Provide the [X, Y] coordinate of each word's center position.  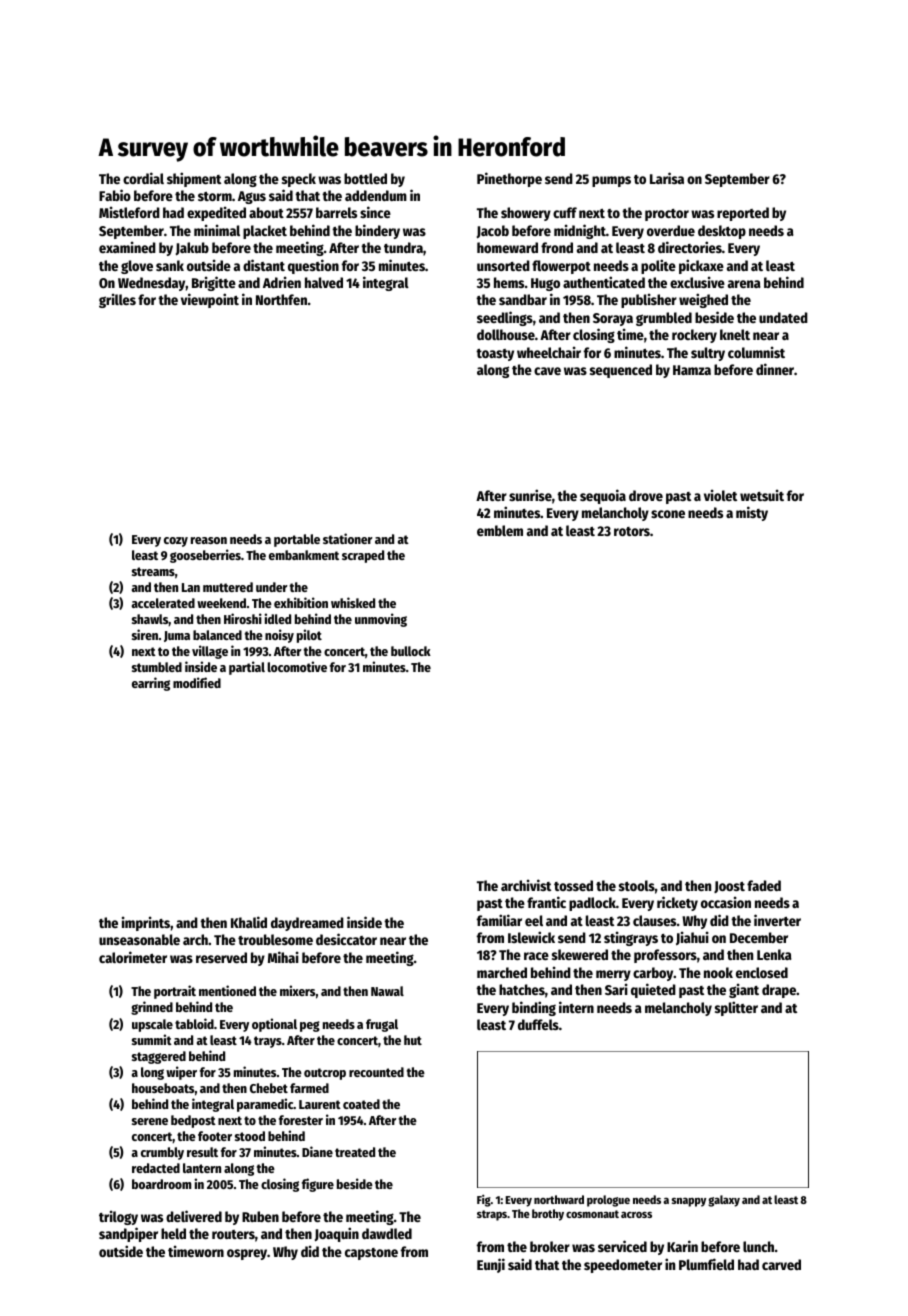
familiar [499, 920]
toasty [495, 355]
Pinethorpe [509, 179]
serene [150, 1121]
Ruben [260, 1216]
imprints [146, 923]
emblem [500, 530]
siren [145, 634]
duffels [538, 1024]
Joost [729, 887]
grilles [117, 300]
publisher [649, 300]
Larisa [667, 178]
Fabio [115, 195]
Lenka [774, 954]
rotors [632, 531]
